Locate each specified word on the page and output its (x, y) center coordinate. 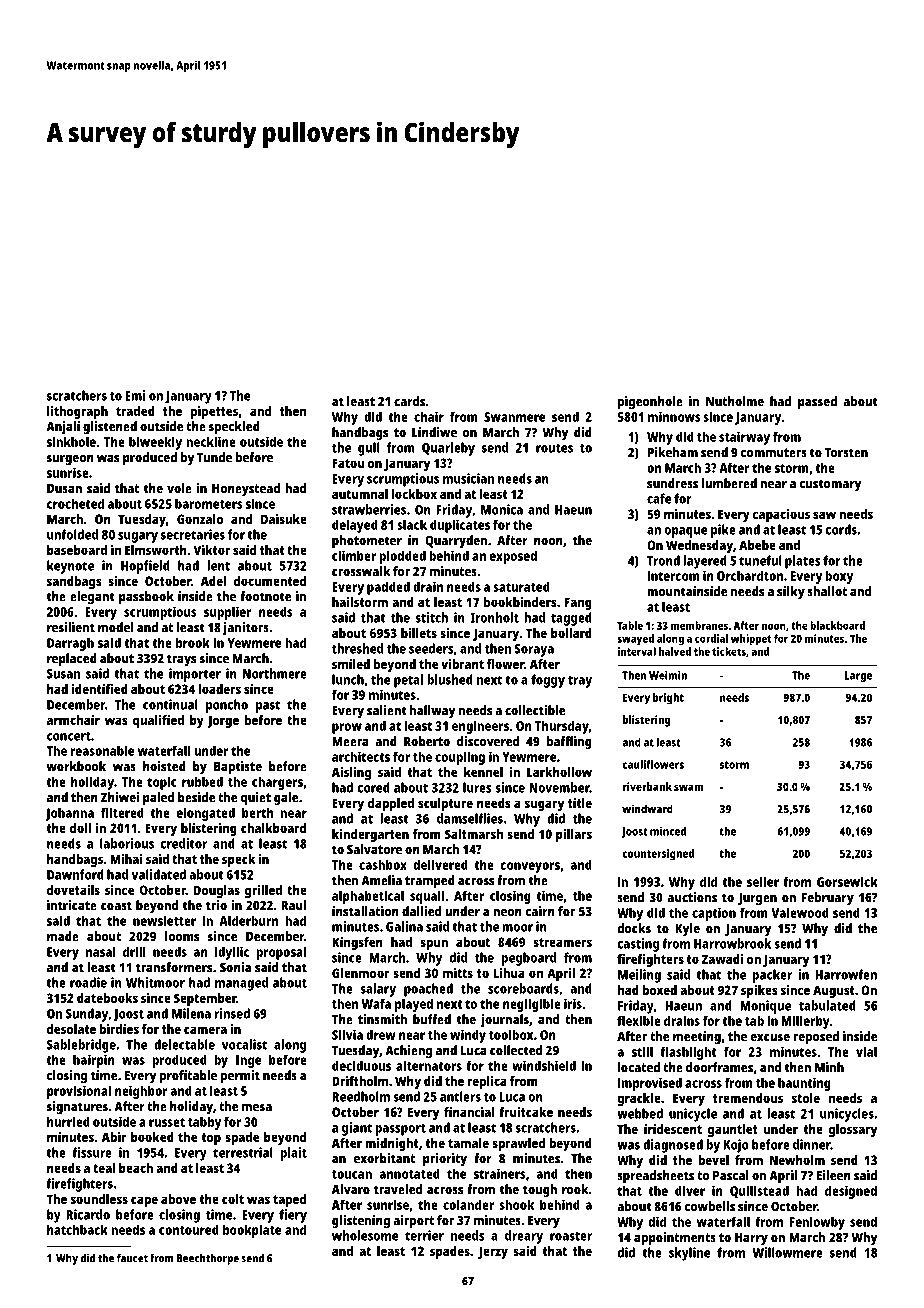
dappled (391, 804)
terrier (424, 1235)
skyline (689, 1254)
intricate (72, 905)
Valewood (800, 912)
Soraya (534, 650)
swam (688, 787)
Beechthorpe (208, 1259)
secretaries (193, 534)
